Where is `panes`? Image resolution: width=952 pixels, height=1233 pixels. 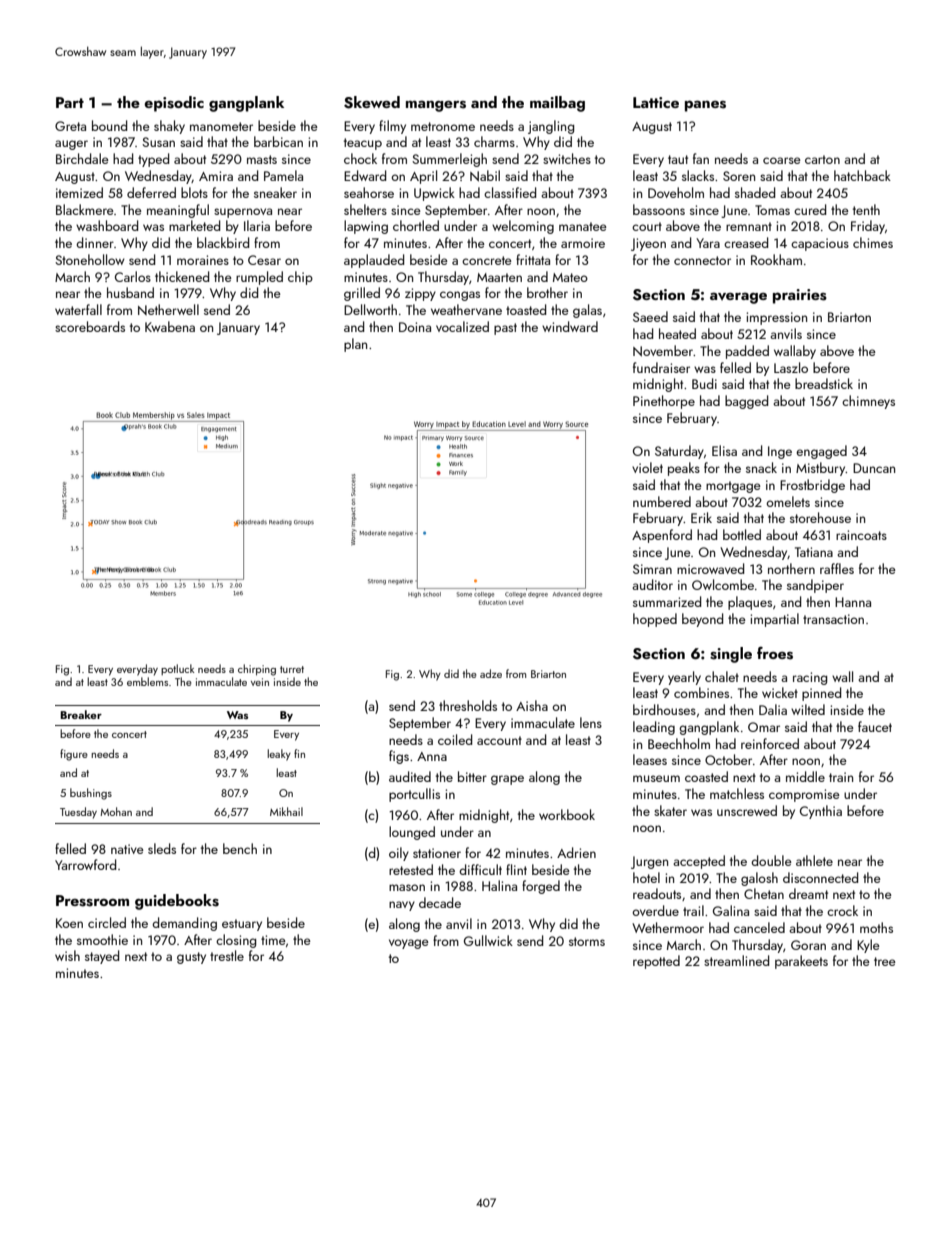
panes is located at coordinates (705, 106).
